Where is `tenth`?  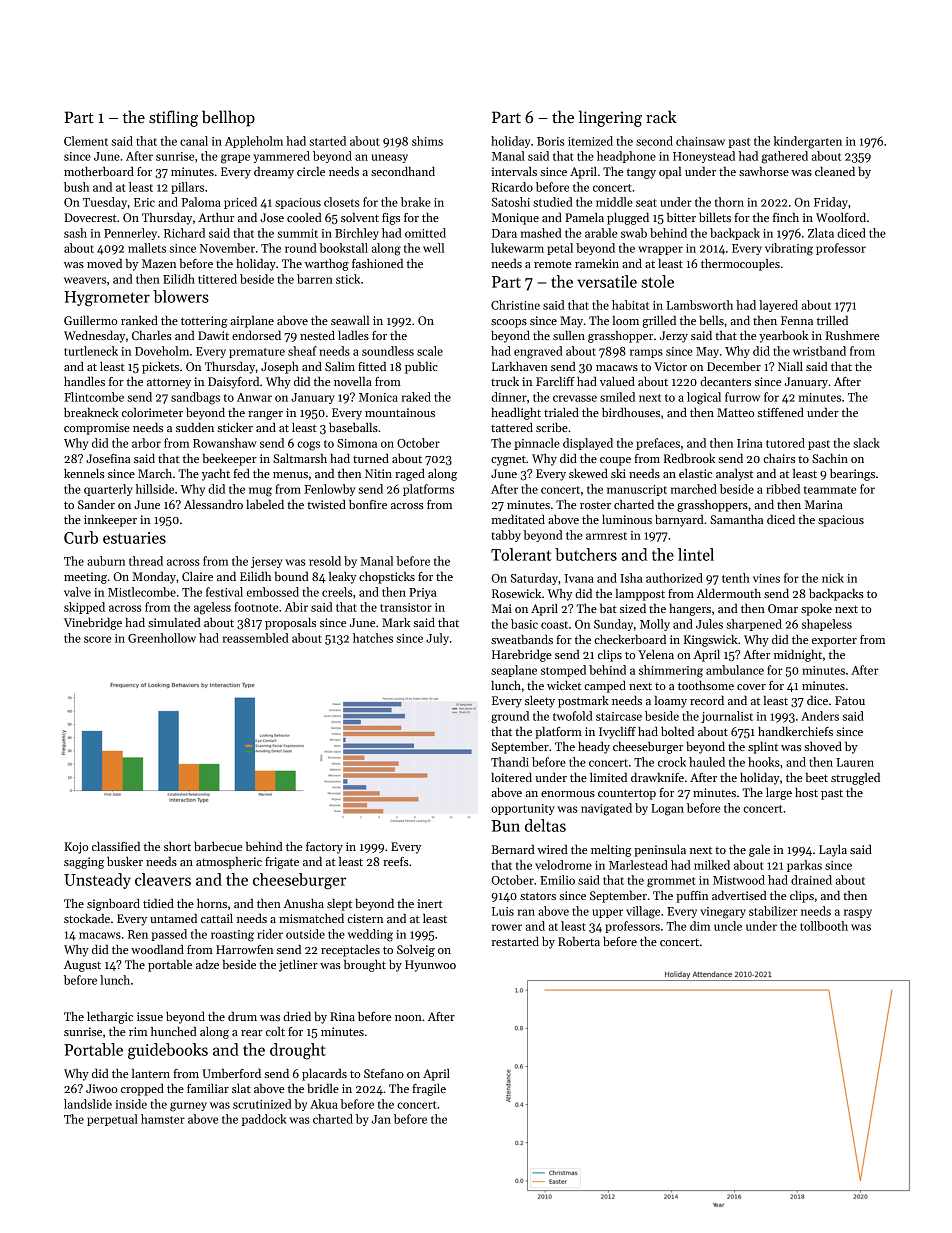
tenth is located at coordinates (736, 578).
